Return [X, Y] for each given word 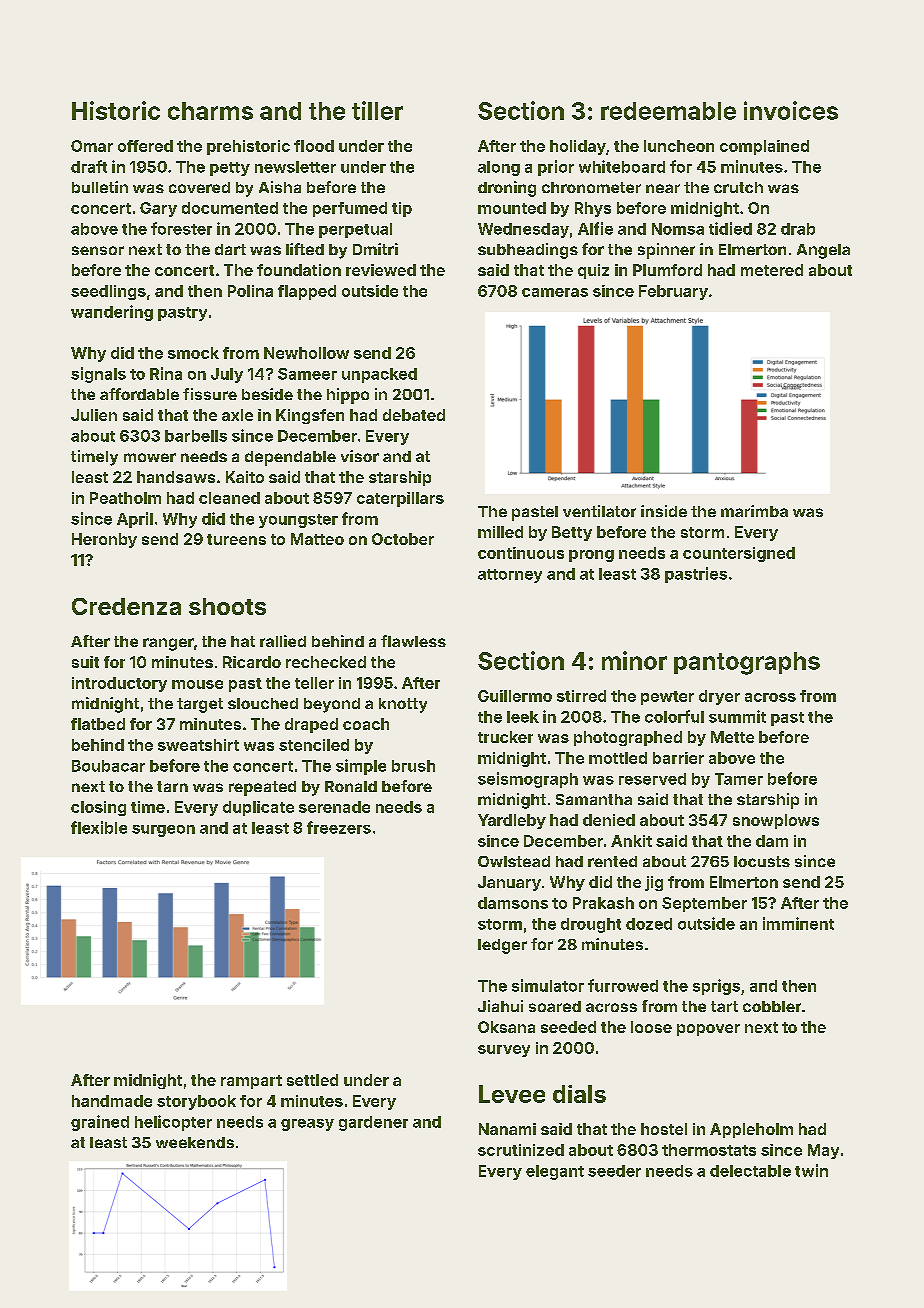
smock [193, 353]
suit [85, 662]
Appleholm [751, 1130]
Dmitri [375, 249]
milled [500, 532]
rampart [251, 1082]
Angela [823, 251]
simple [361, 767]
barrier [678, 758]
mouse [197, 684]
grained [100, 1123]
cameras [555, 292]
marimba [754, 511]
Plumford [667, 270]
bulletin [100, 187]
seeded [568, 1027]
